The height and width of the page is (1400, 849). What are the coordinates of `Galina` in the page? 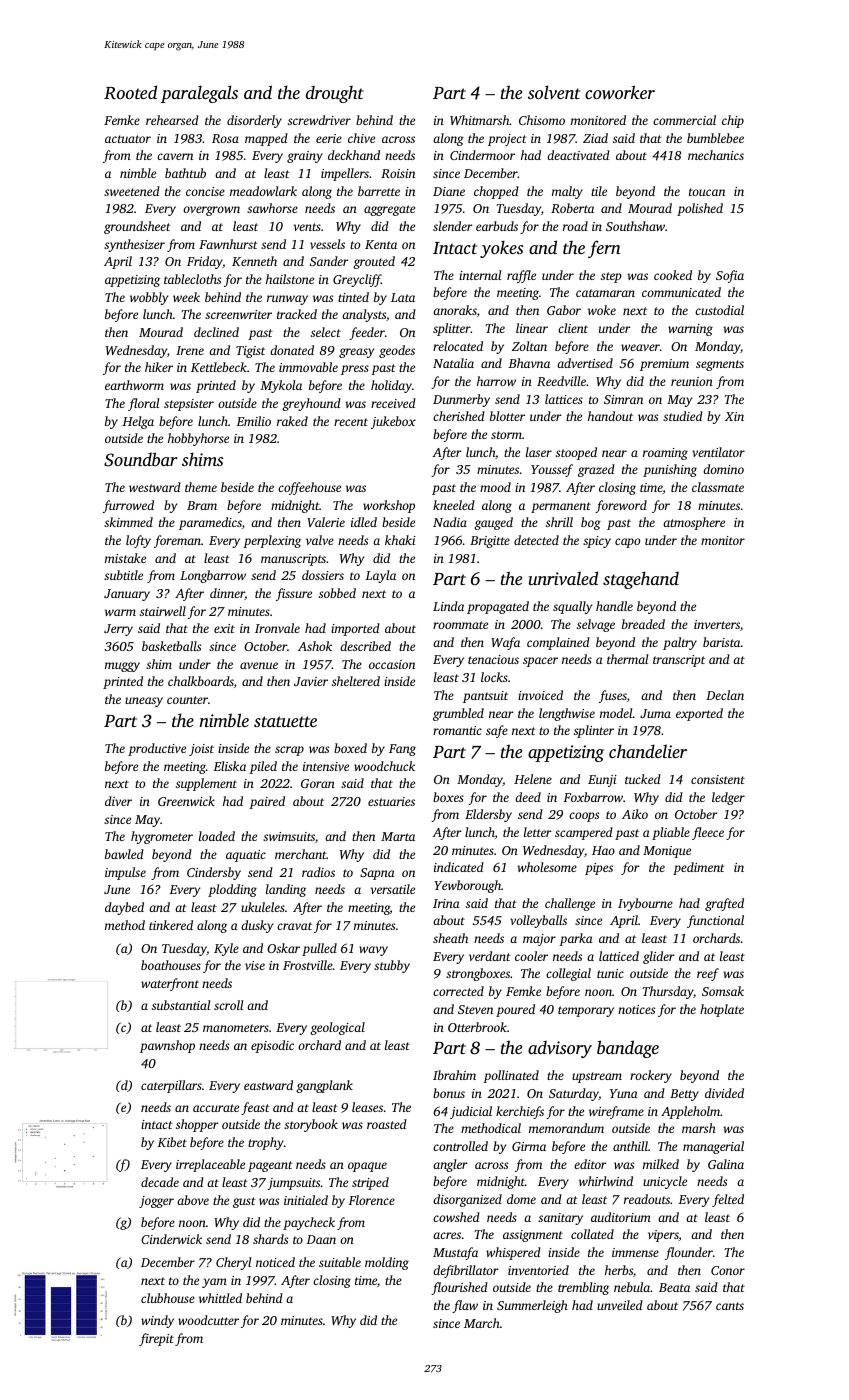 It's located at (726, 1164).
